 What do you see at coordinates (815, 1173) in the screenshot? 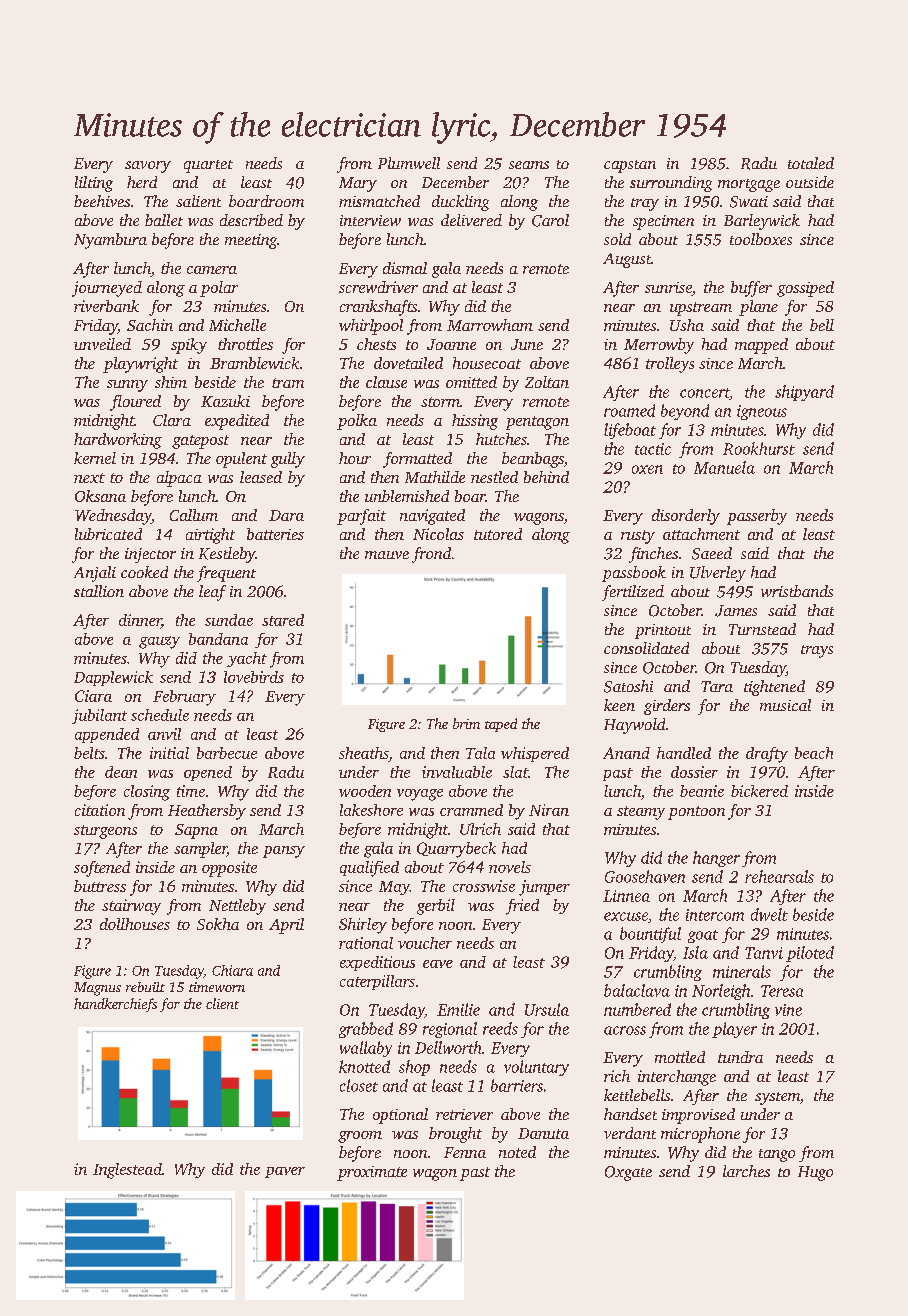
I see `Hugo` at bounding box center [815, 1173].
